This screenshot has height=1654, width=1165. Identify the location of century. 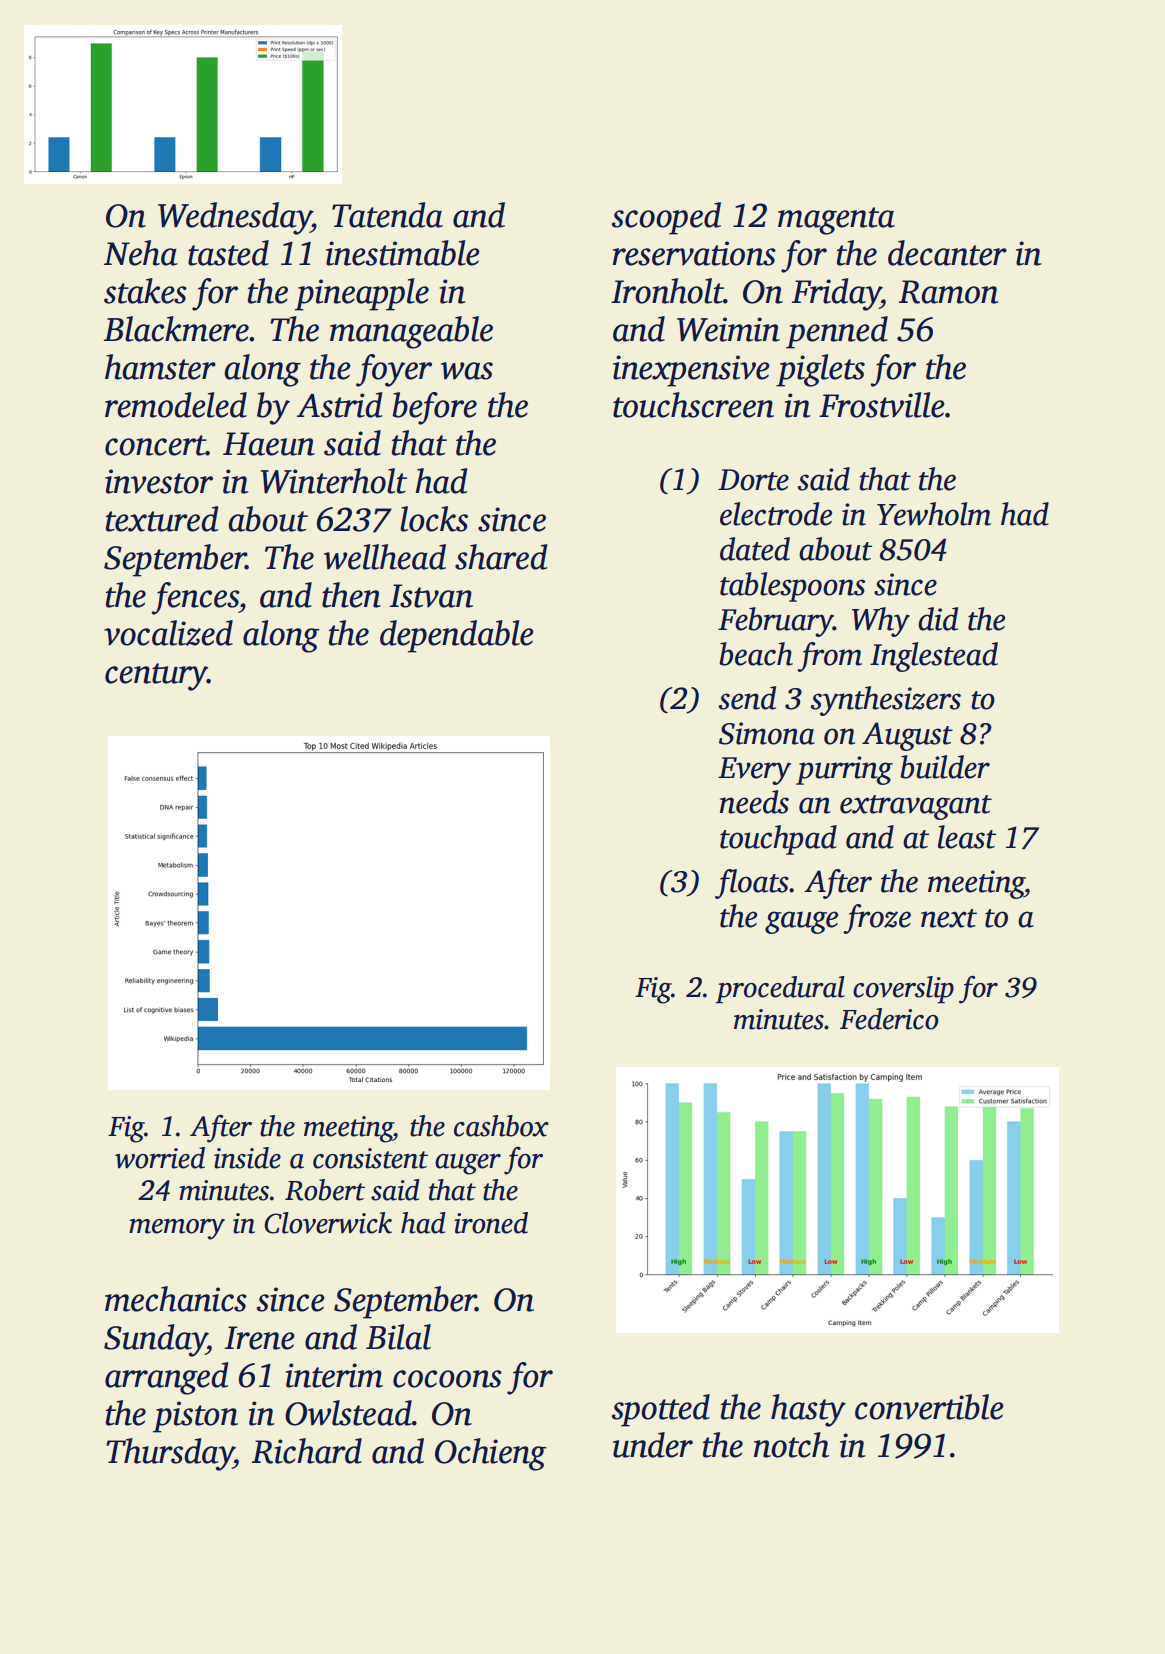
(156, 677).
